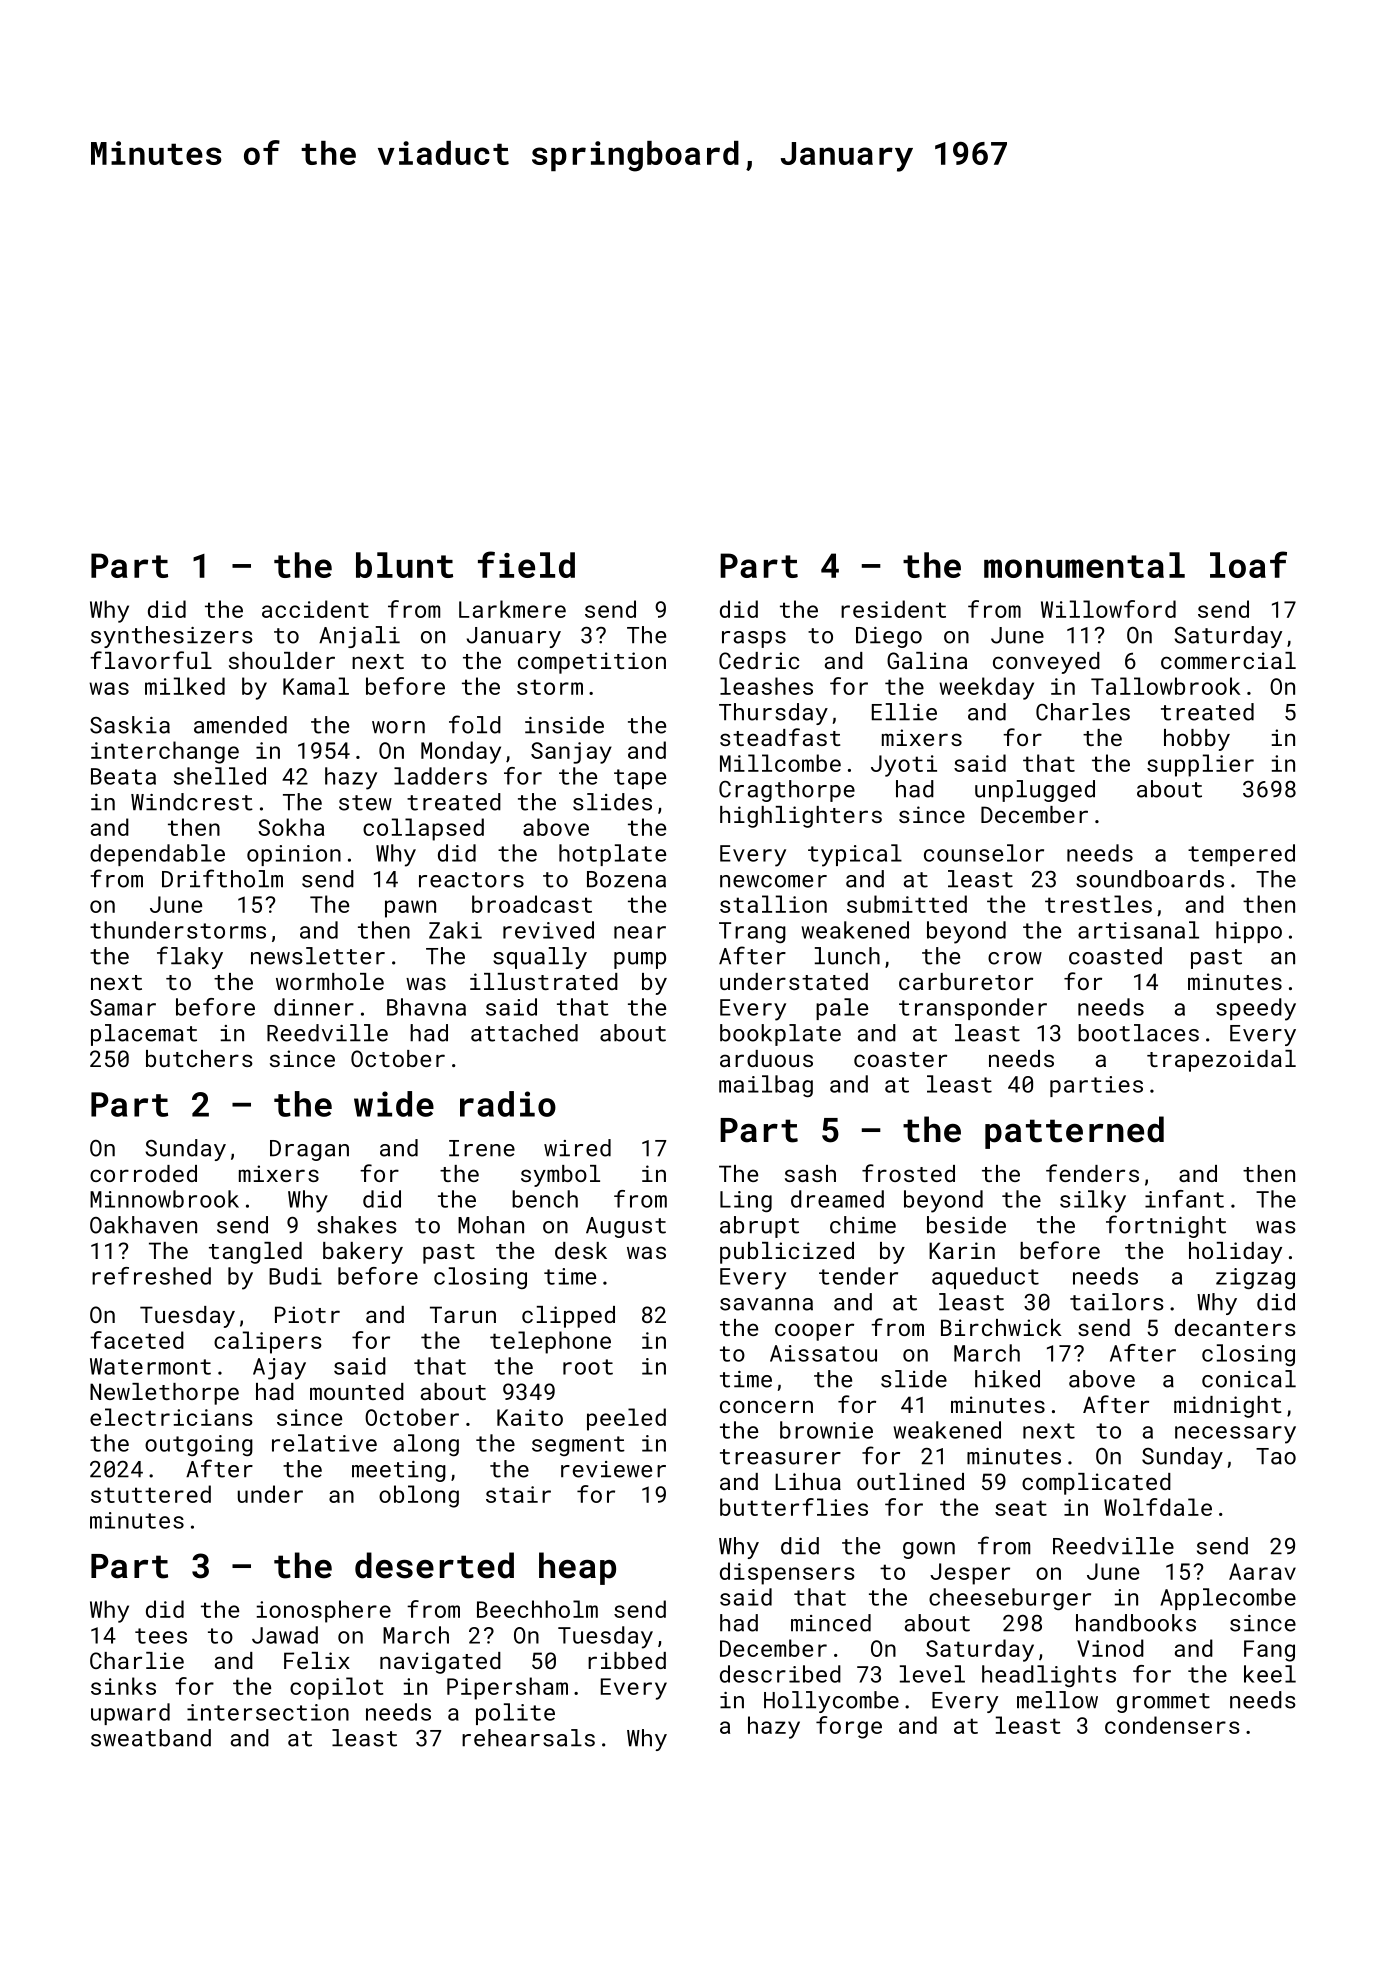  What do you see at coordinates (526, 564) in the screenshot?
I see `field` at bounding box center [526, 564].
